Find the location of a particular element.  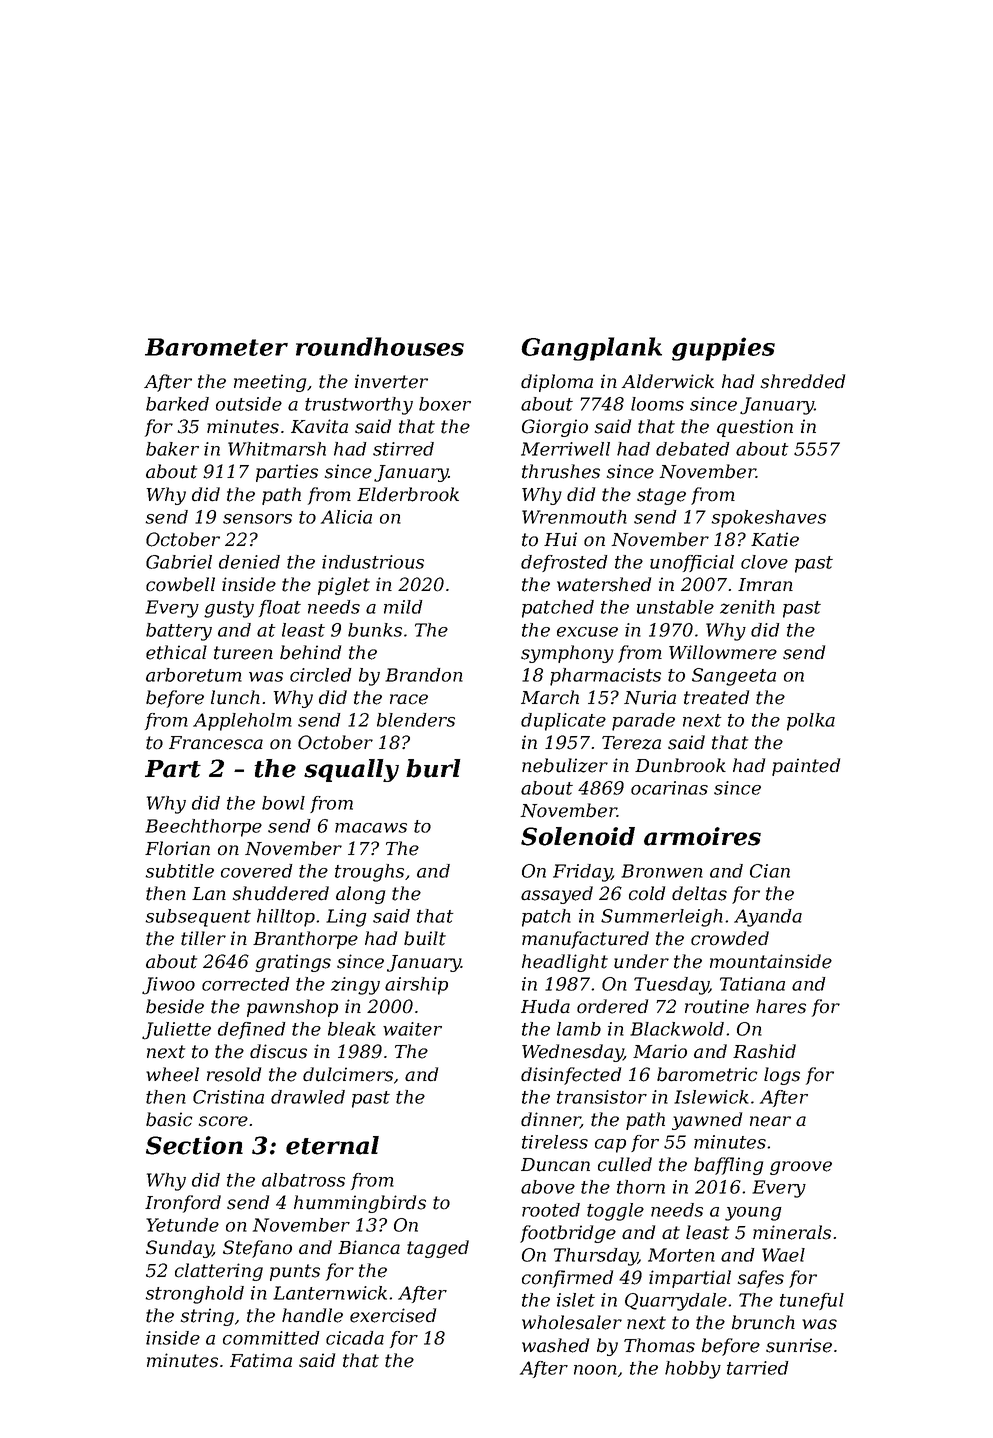

shredded is located at coordinates (803, 381).
